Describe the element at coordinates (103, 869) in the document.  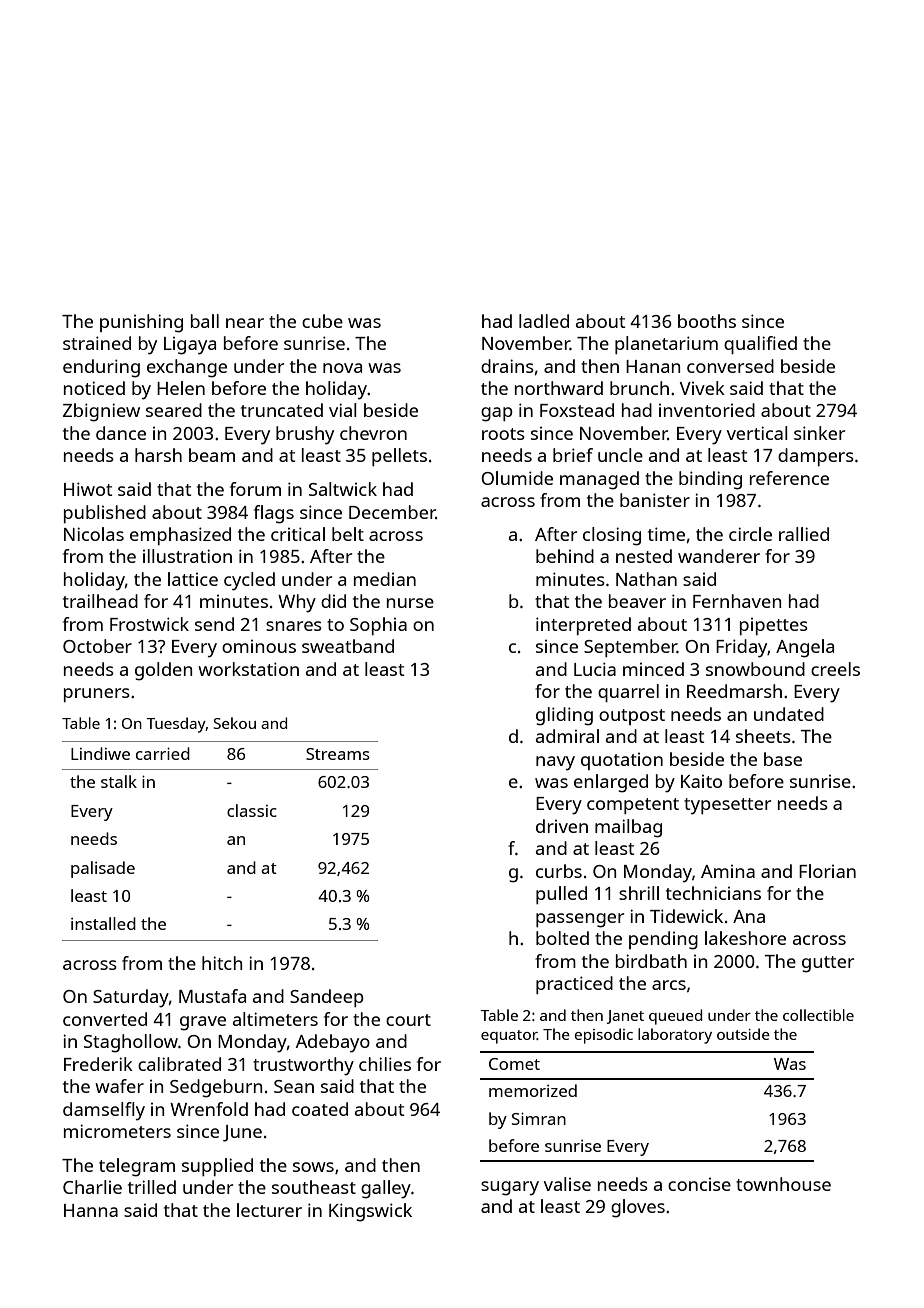
I see `palisade` at that location.
